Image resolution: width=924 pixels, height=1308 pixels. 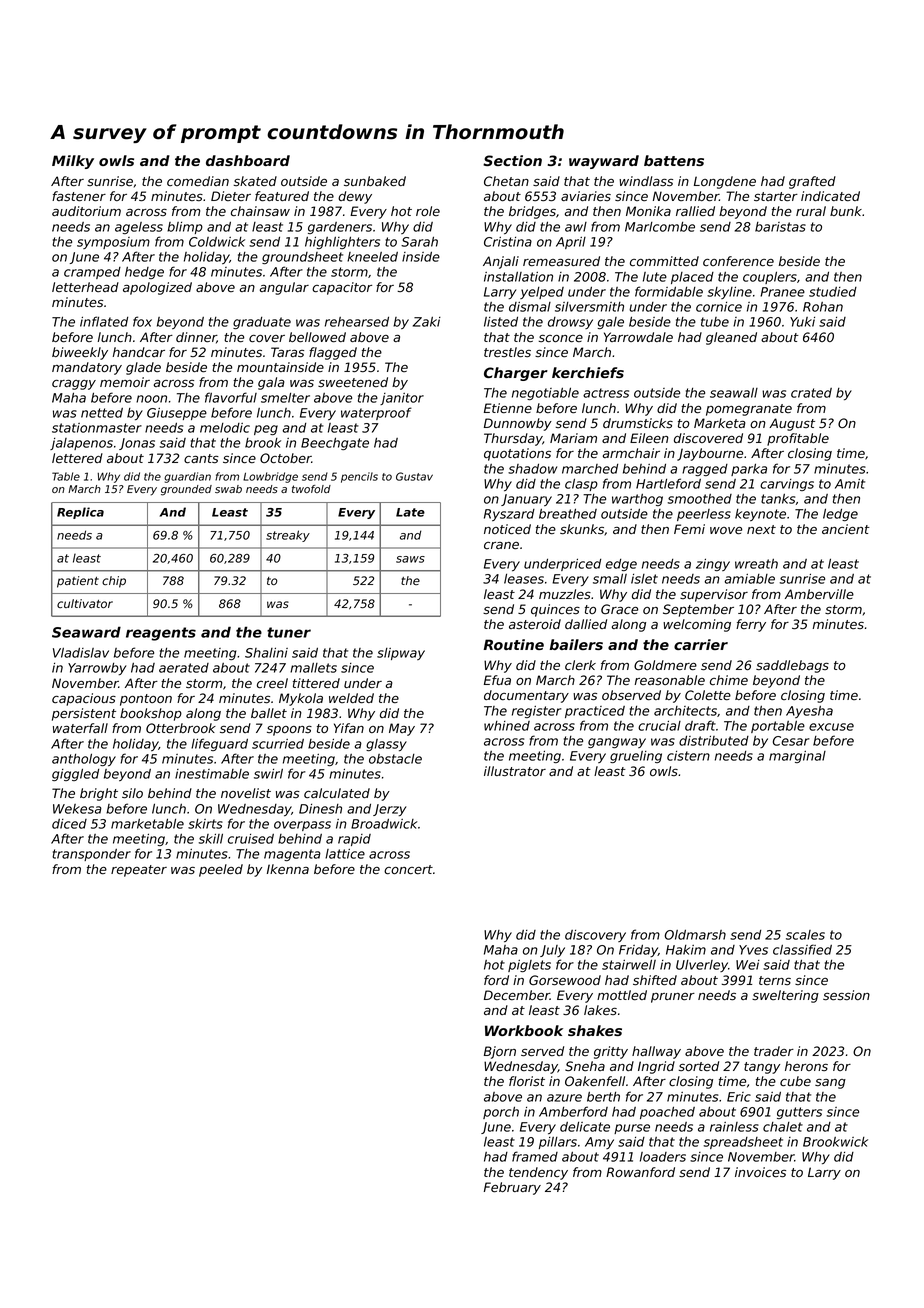 I want to click on dashboard, so click(x=248, y=160).
